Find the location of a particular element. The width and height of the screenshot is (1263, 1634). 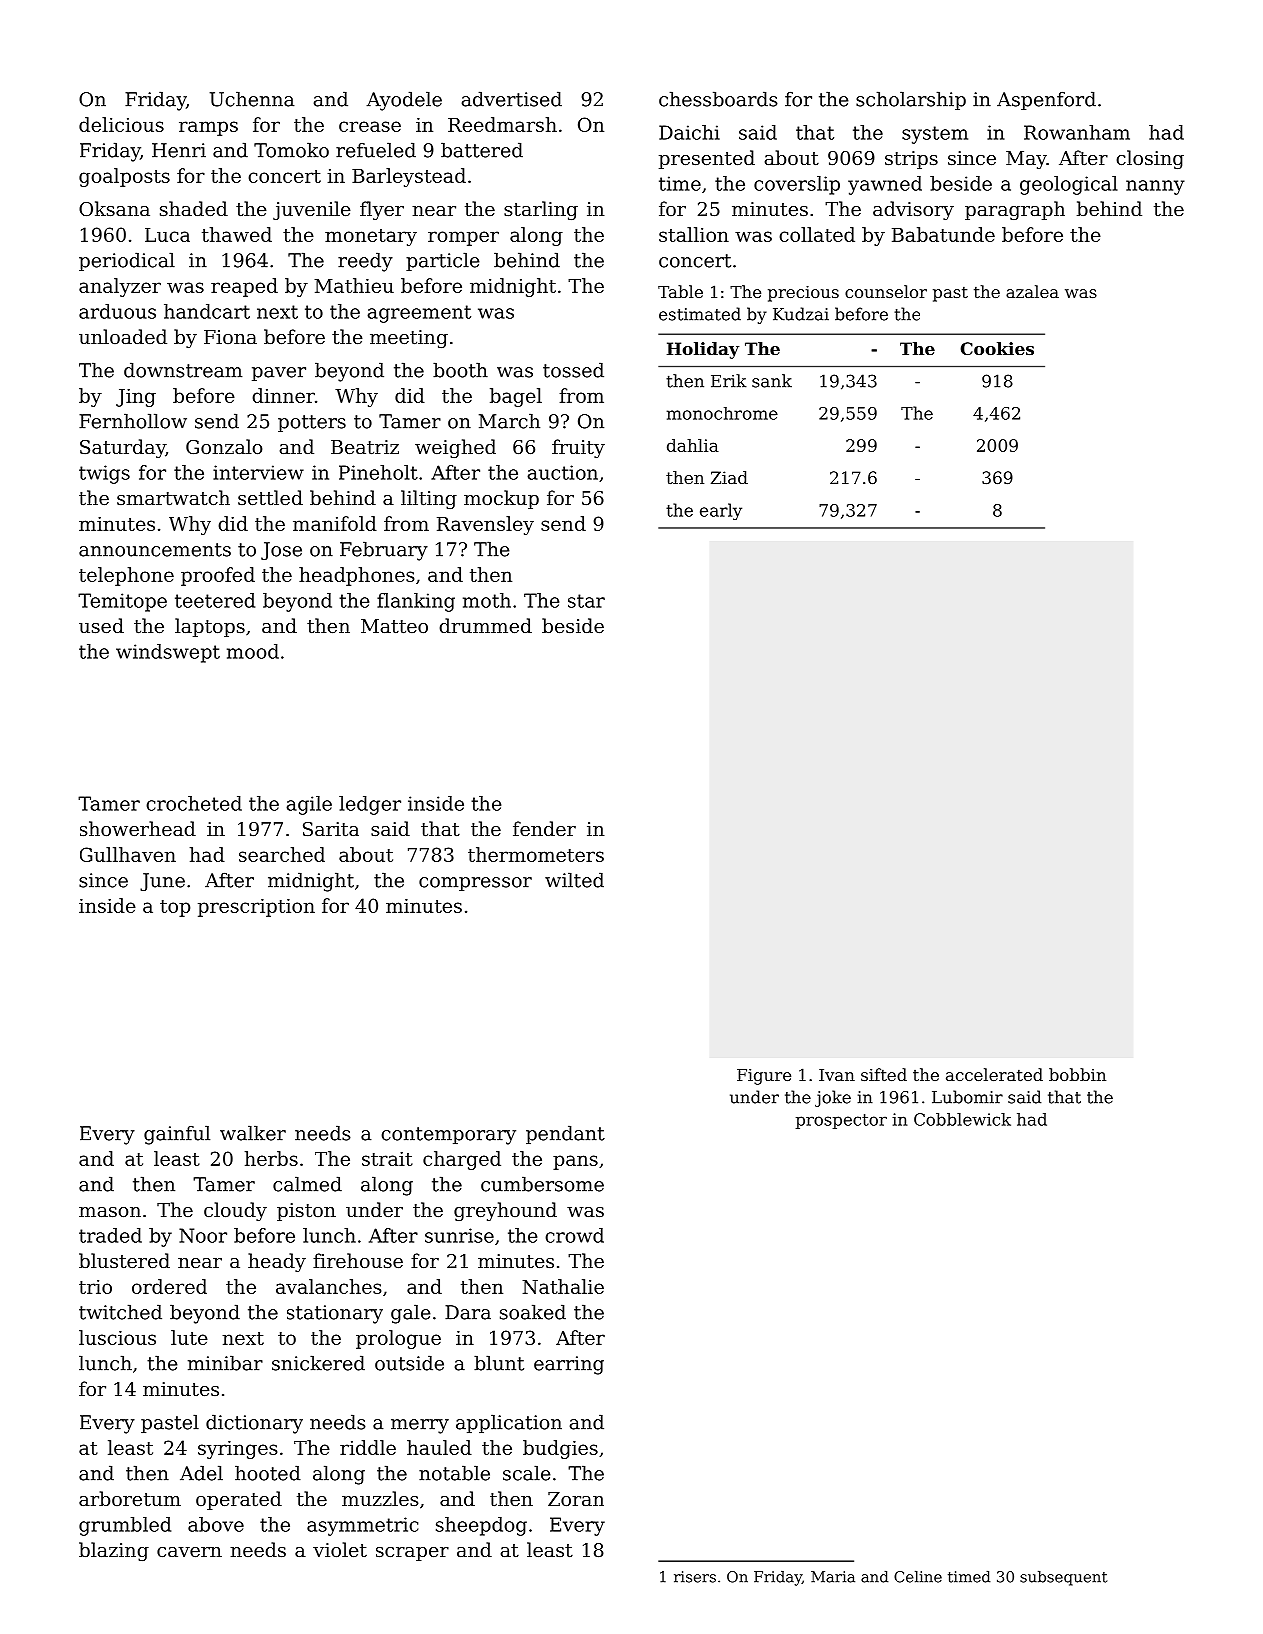

fender is located at coordinates (544, 828).
